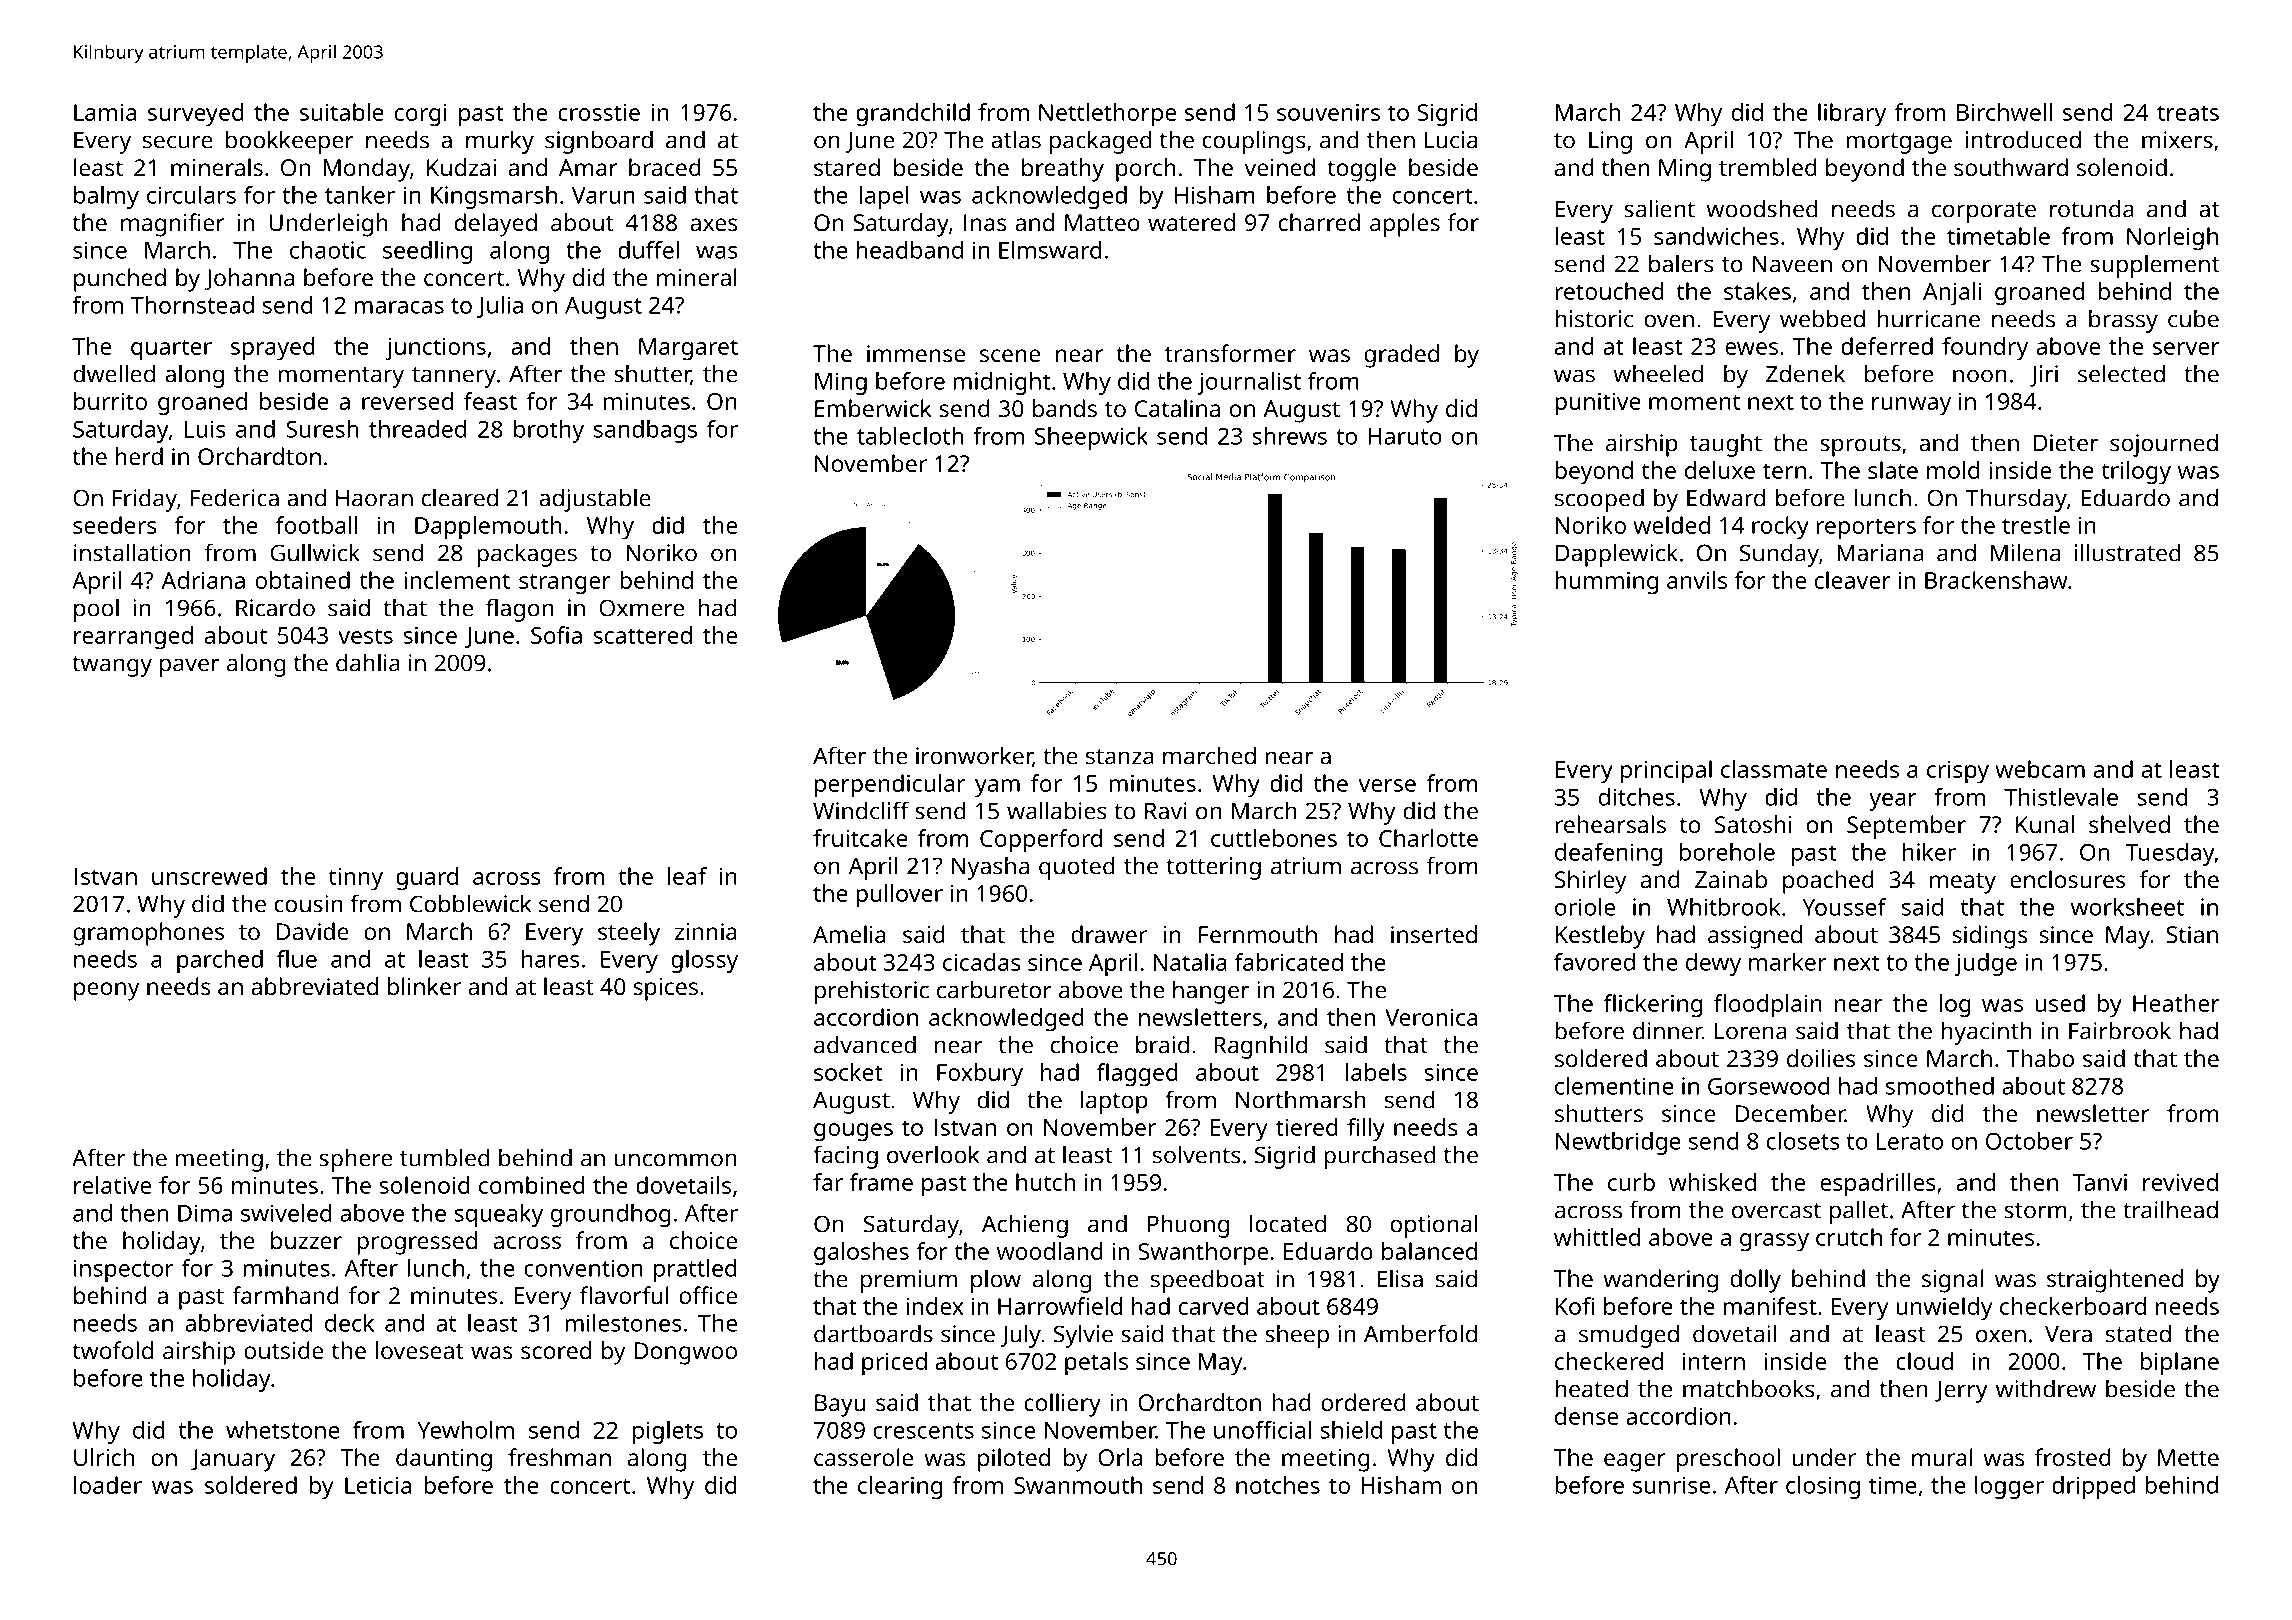 Image resolution: width=2292 pixels, height=1620 pixels. What do you see at coordinates (2193, 318) in the screenshot?
I see `cube` at bounding box center [2193, 318].
